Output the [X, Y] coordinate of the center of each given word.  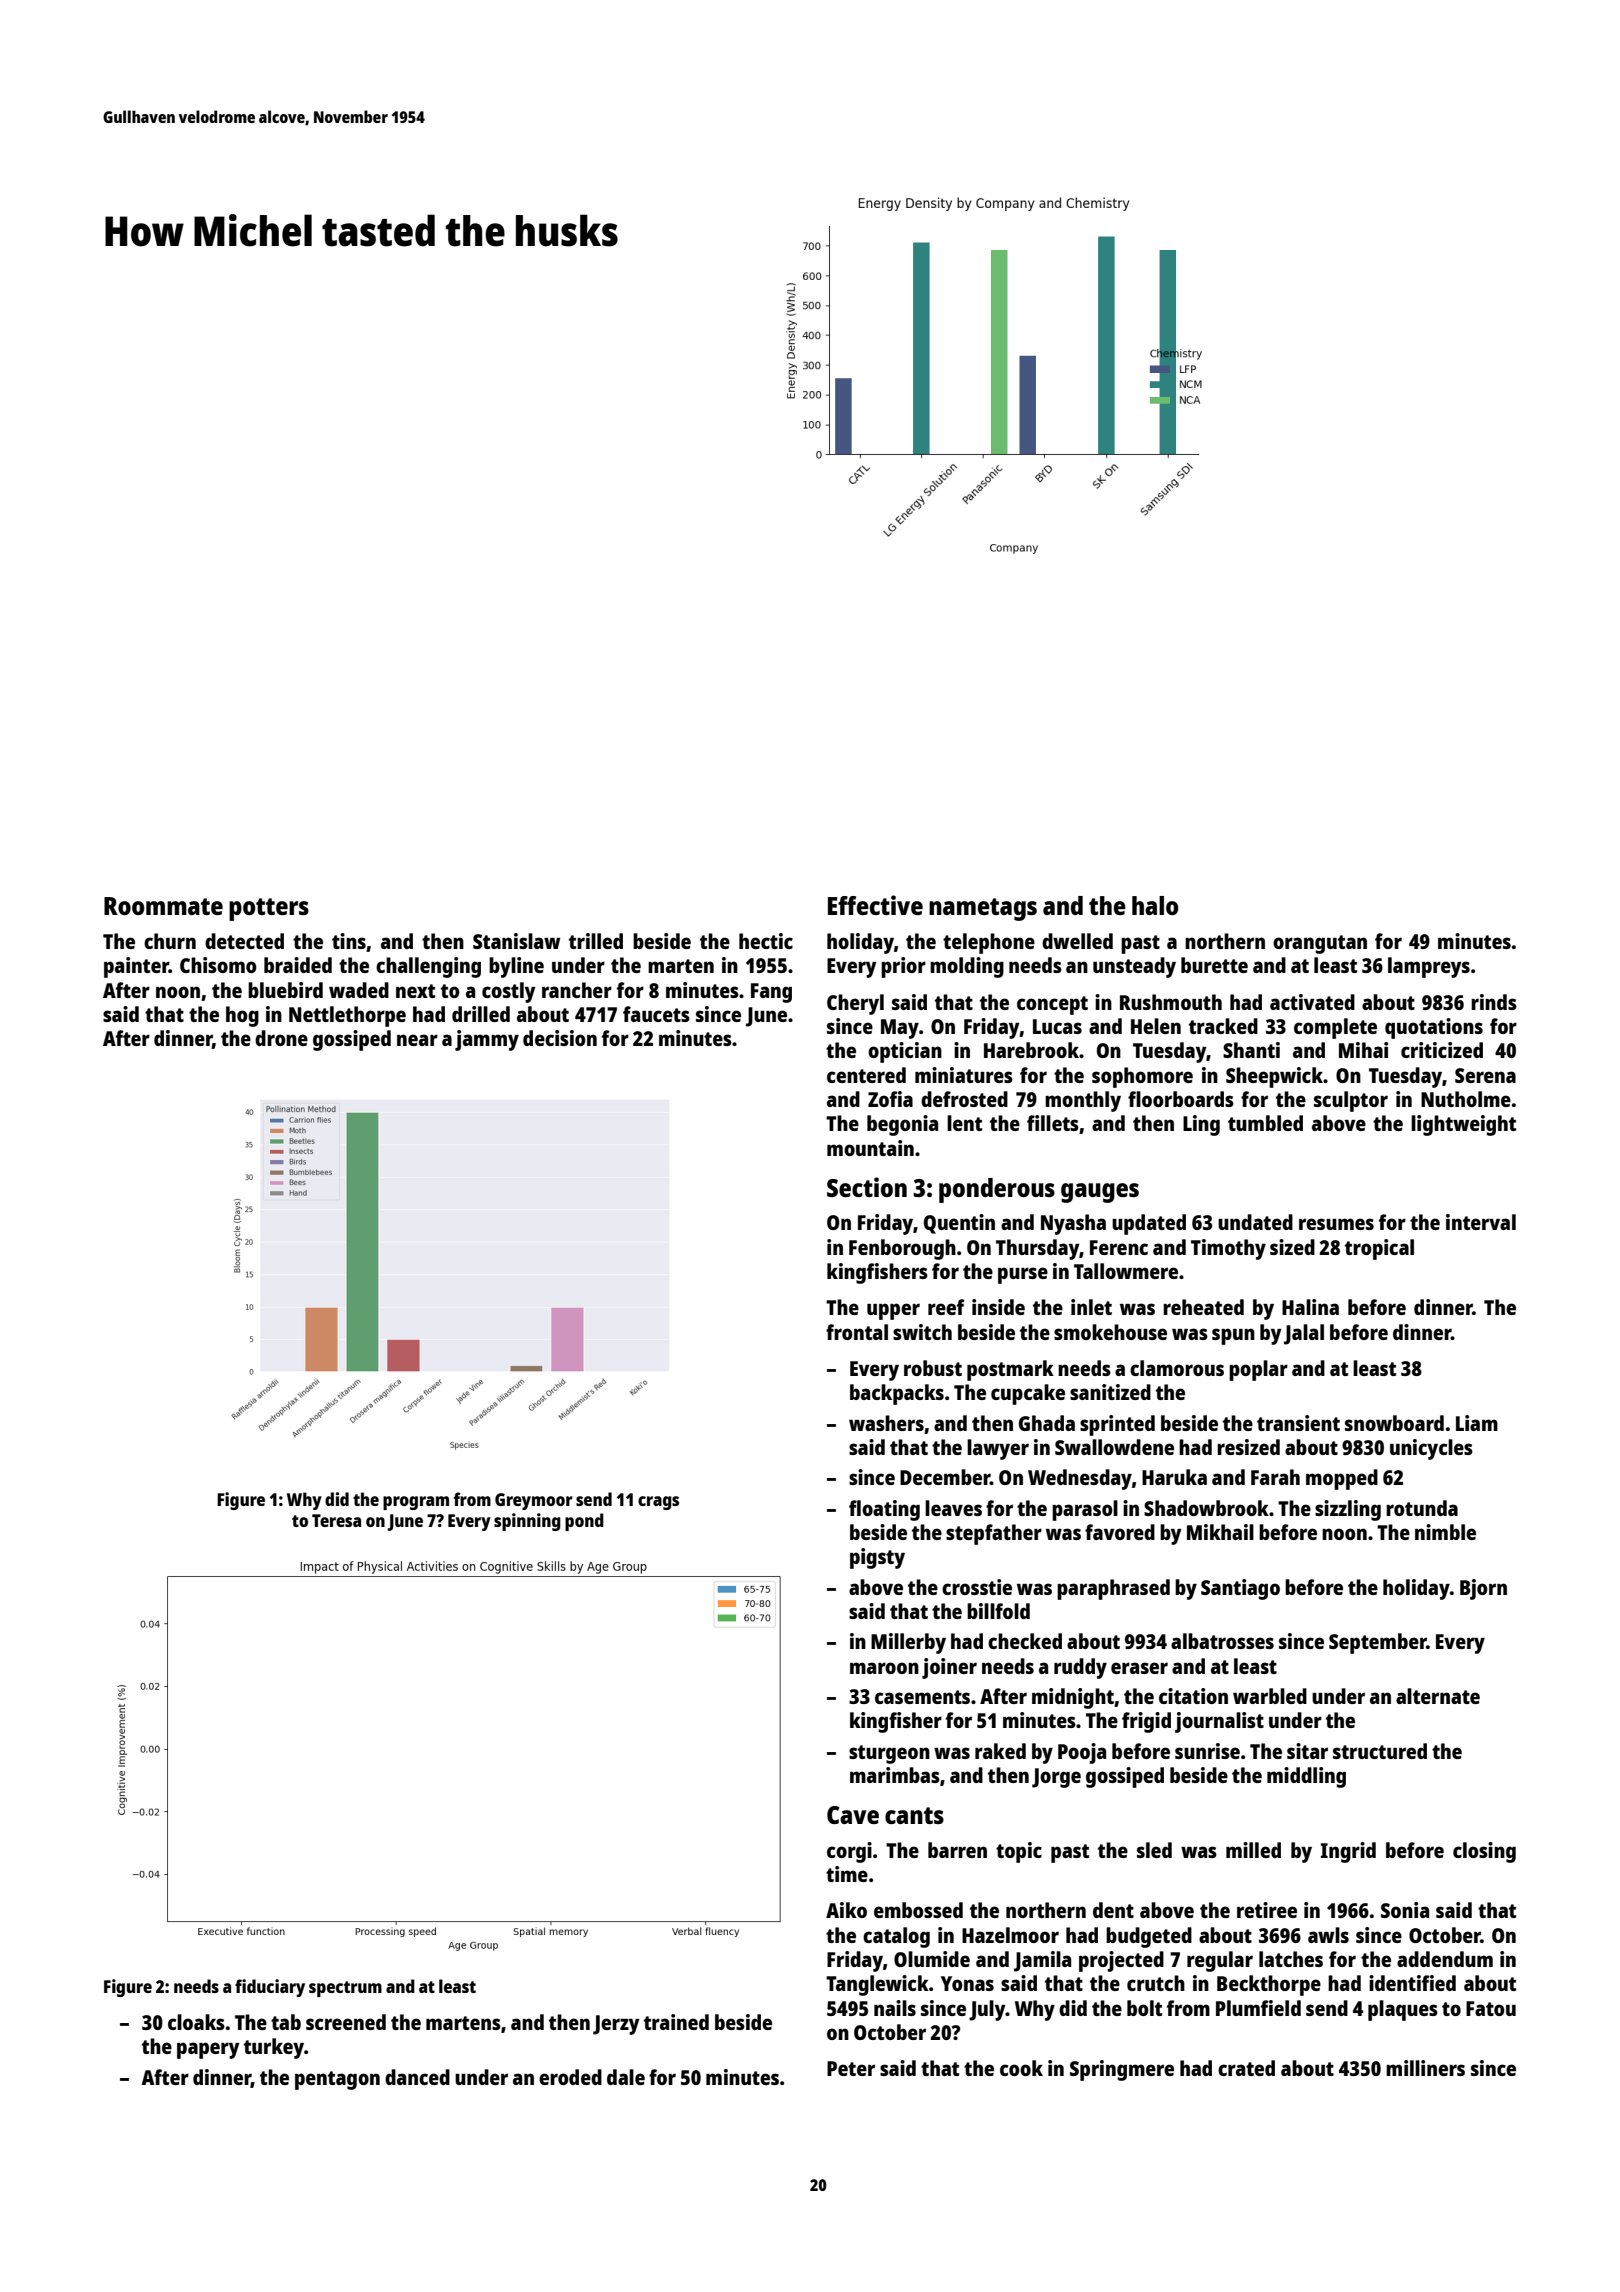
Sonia [1405, 1910]
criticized [1442, 1050]
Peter [851, 2068]
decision [560, 1038]
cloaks [196, 2022]
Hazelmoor [1010, 1935]
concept [1052, 1005]
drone [281, 1038]
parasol [1085, 1510]
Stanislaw [516, 941]
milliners [1425, 2068]
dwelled [1077, 941]
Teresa [336, 1520]
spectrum [345, 1989]
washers [886, 1423]
